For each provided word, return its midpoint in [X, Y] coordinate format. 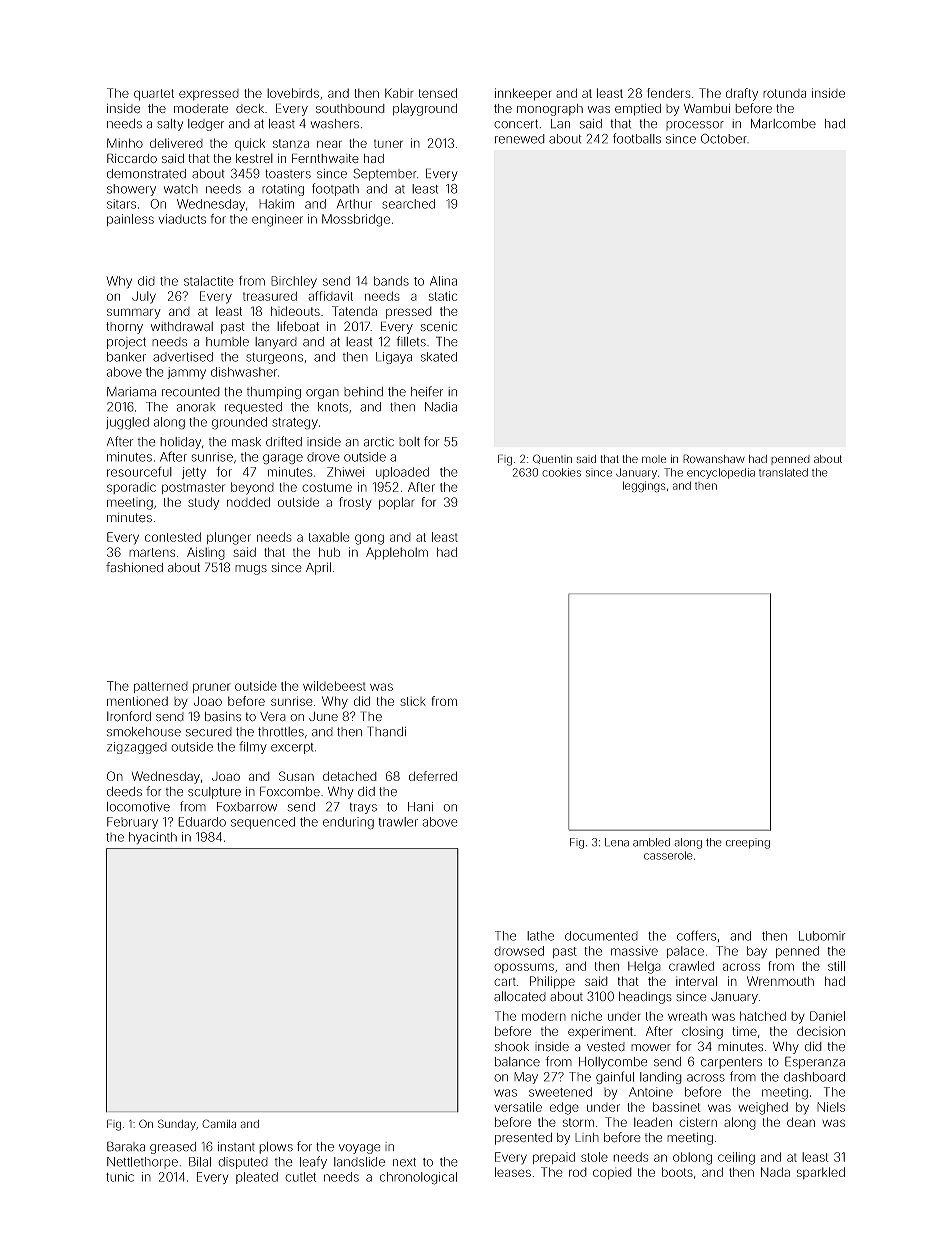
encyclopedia [721, 473]
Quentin [552, 459]
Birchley [294, 282]
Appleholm [397, 553]
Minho [125, 143]
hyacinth [153, 838]
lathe [540, 936]
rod [578, 1172]
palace [685, 952]
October [724, 139]
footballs [637, 138]
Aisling [206, 553]
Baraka [126, 1146]
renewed [520, 139]
